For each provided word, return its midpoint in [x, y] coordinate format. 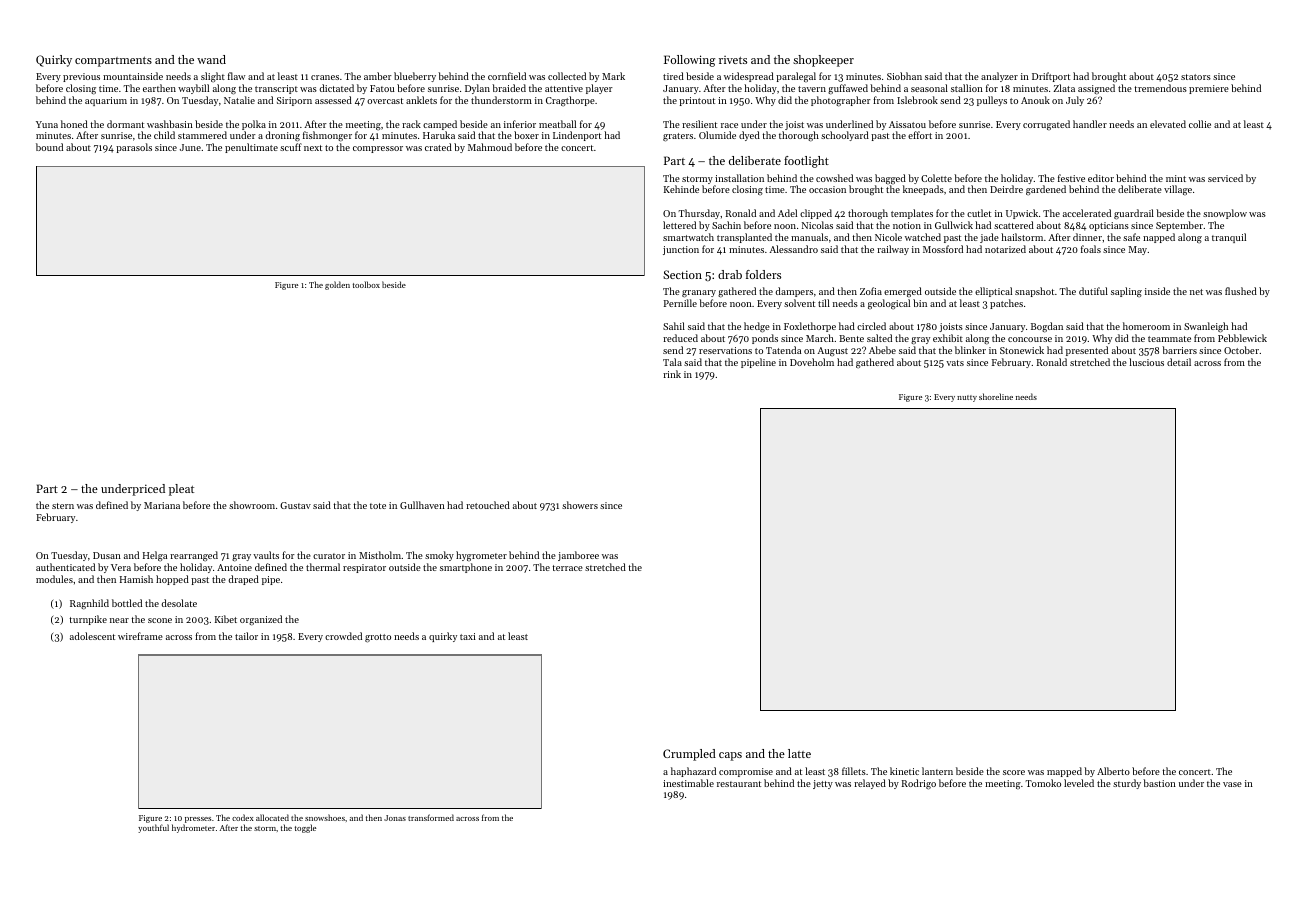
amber [378, 76]
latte [799, 753]
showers [580, 505]
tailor [246, 636]
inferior [520, 124]
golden [337, 285]
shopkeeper [823, 61]
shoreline [996, 396]
